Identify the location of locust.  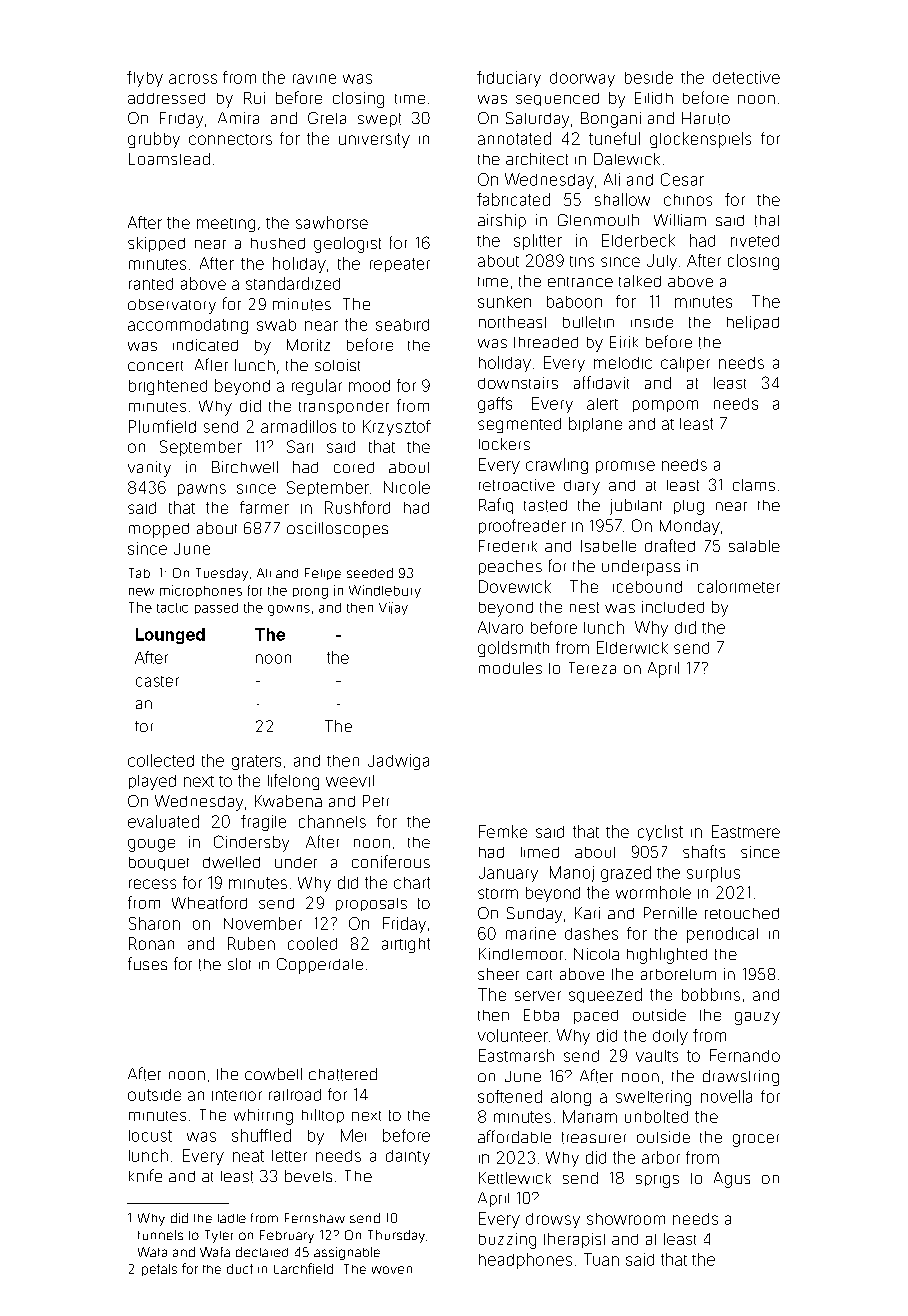
(150, 1136).
